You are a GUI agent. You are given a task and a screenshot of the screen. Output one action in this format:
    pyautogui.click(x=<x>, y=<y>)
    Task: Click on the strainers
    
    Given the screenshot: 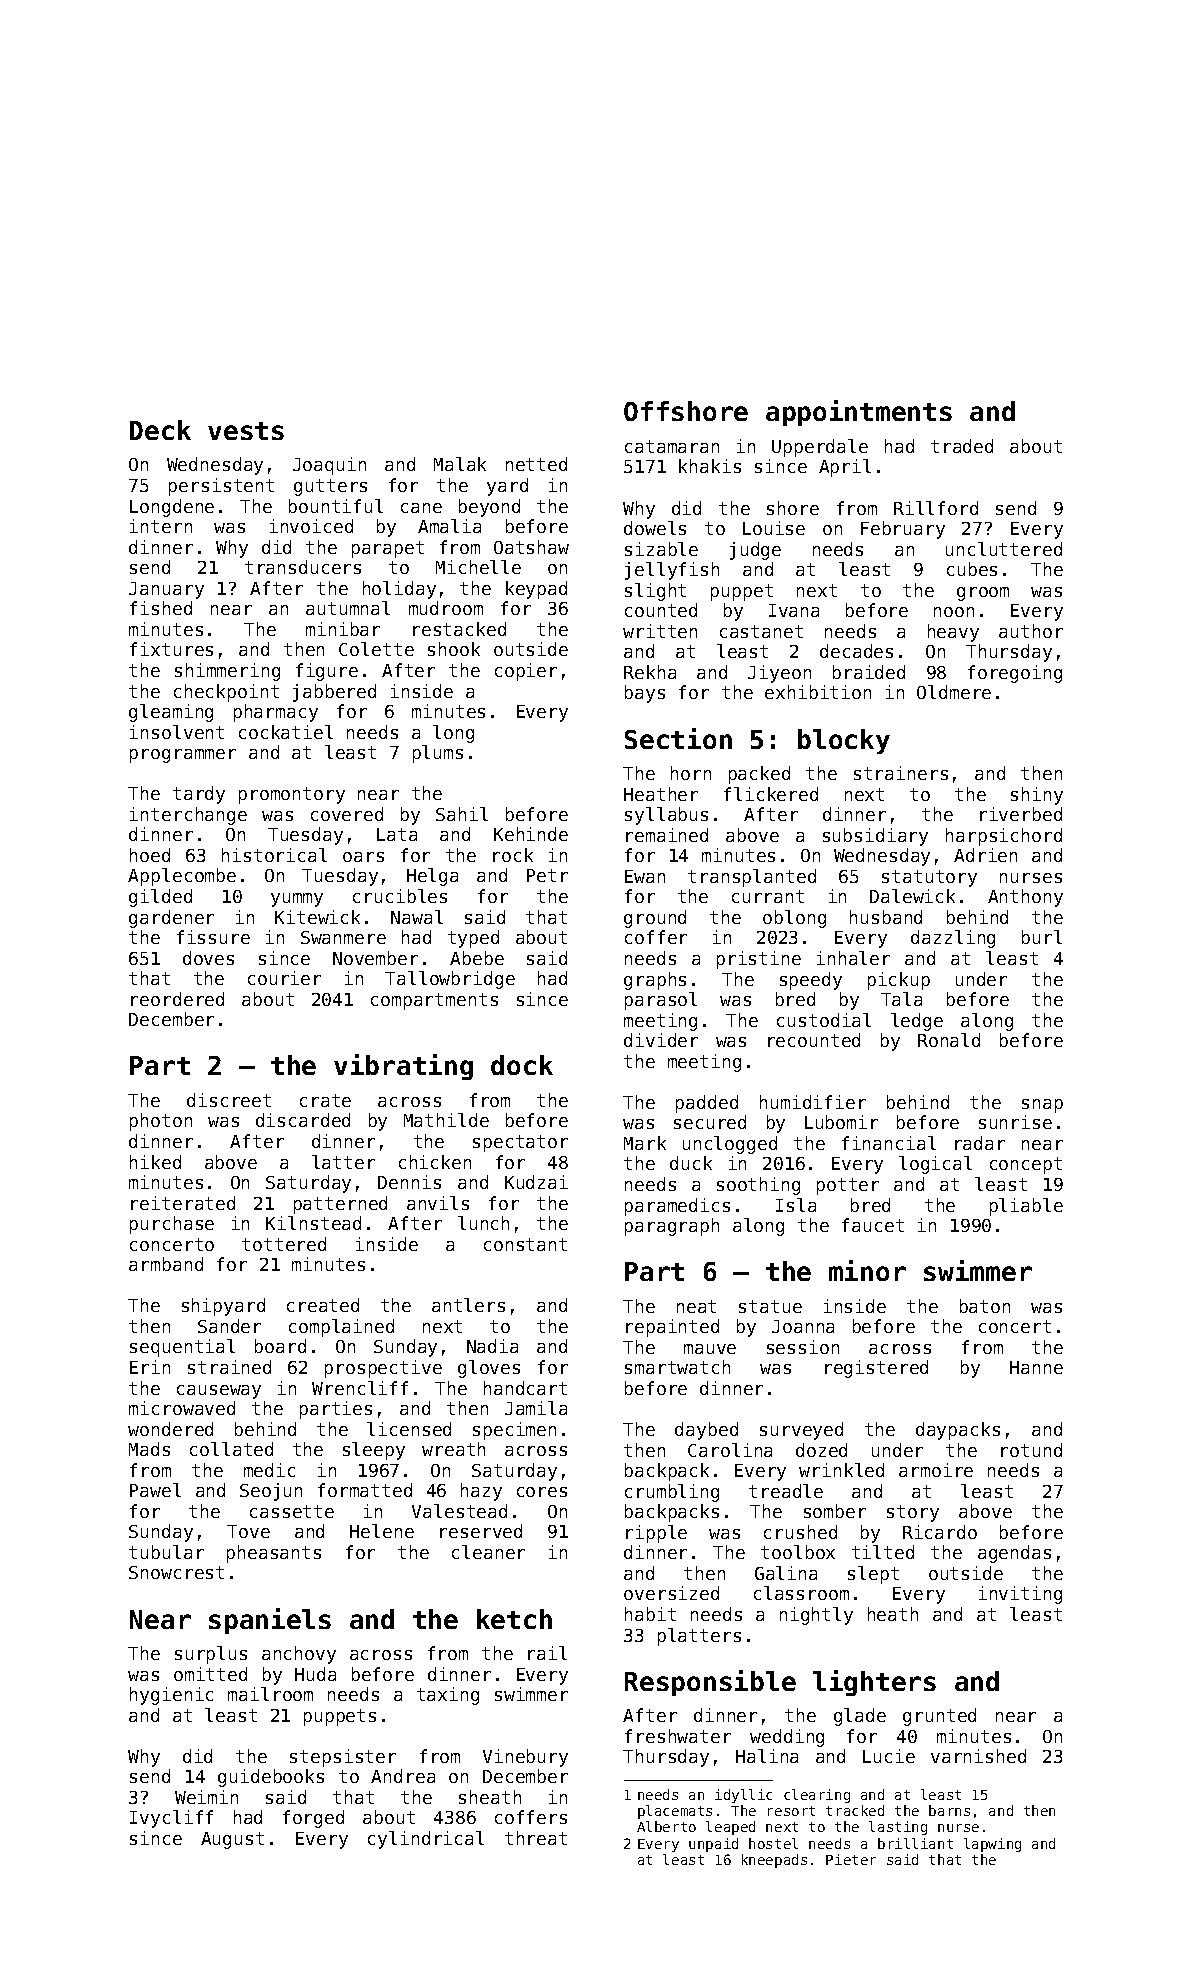 What is the action you would take?
    pyautogui.click(x=901, y=773)
